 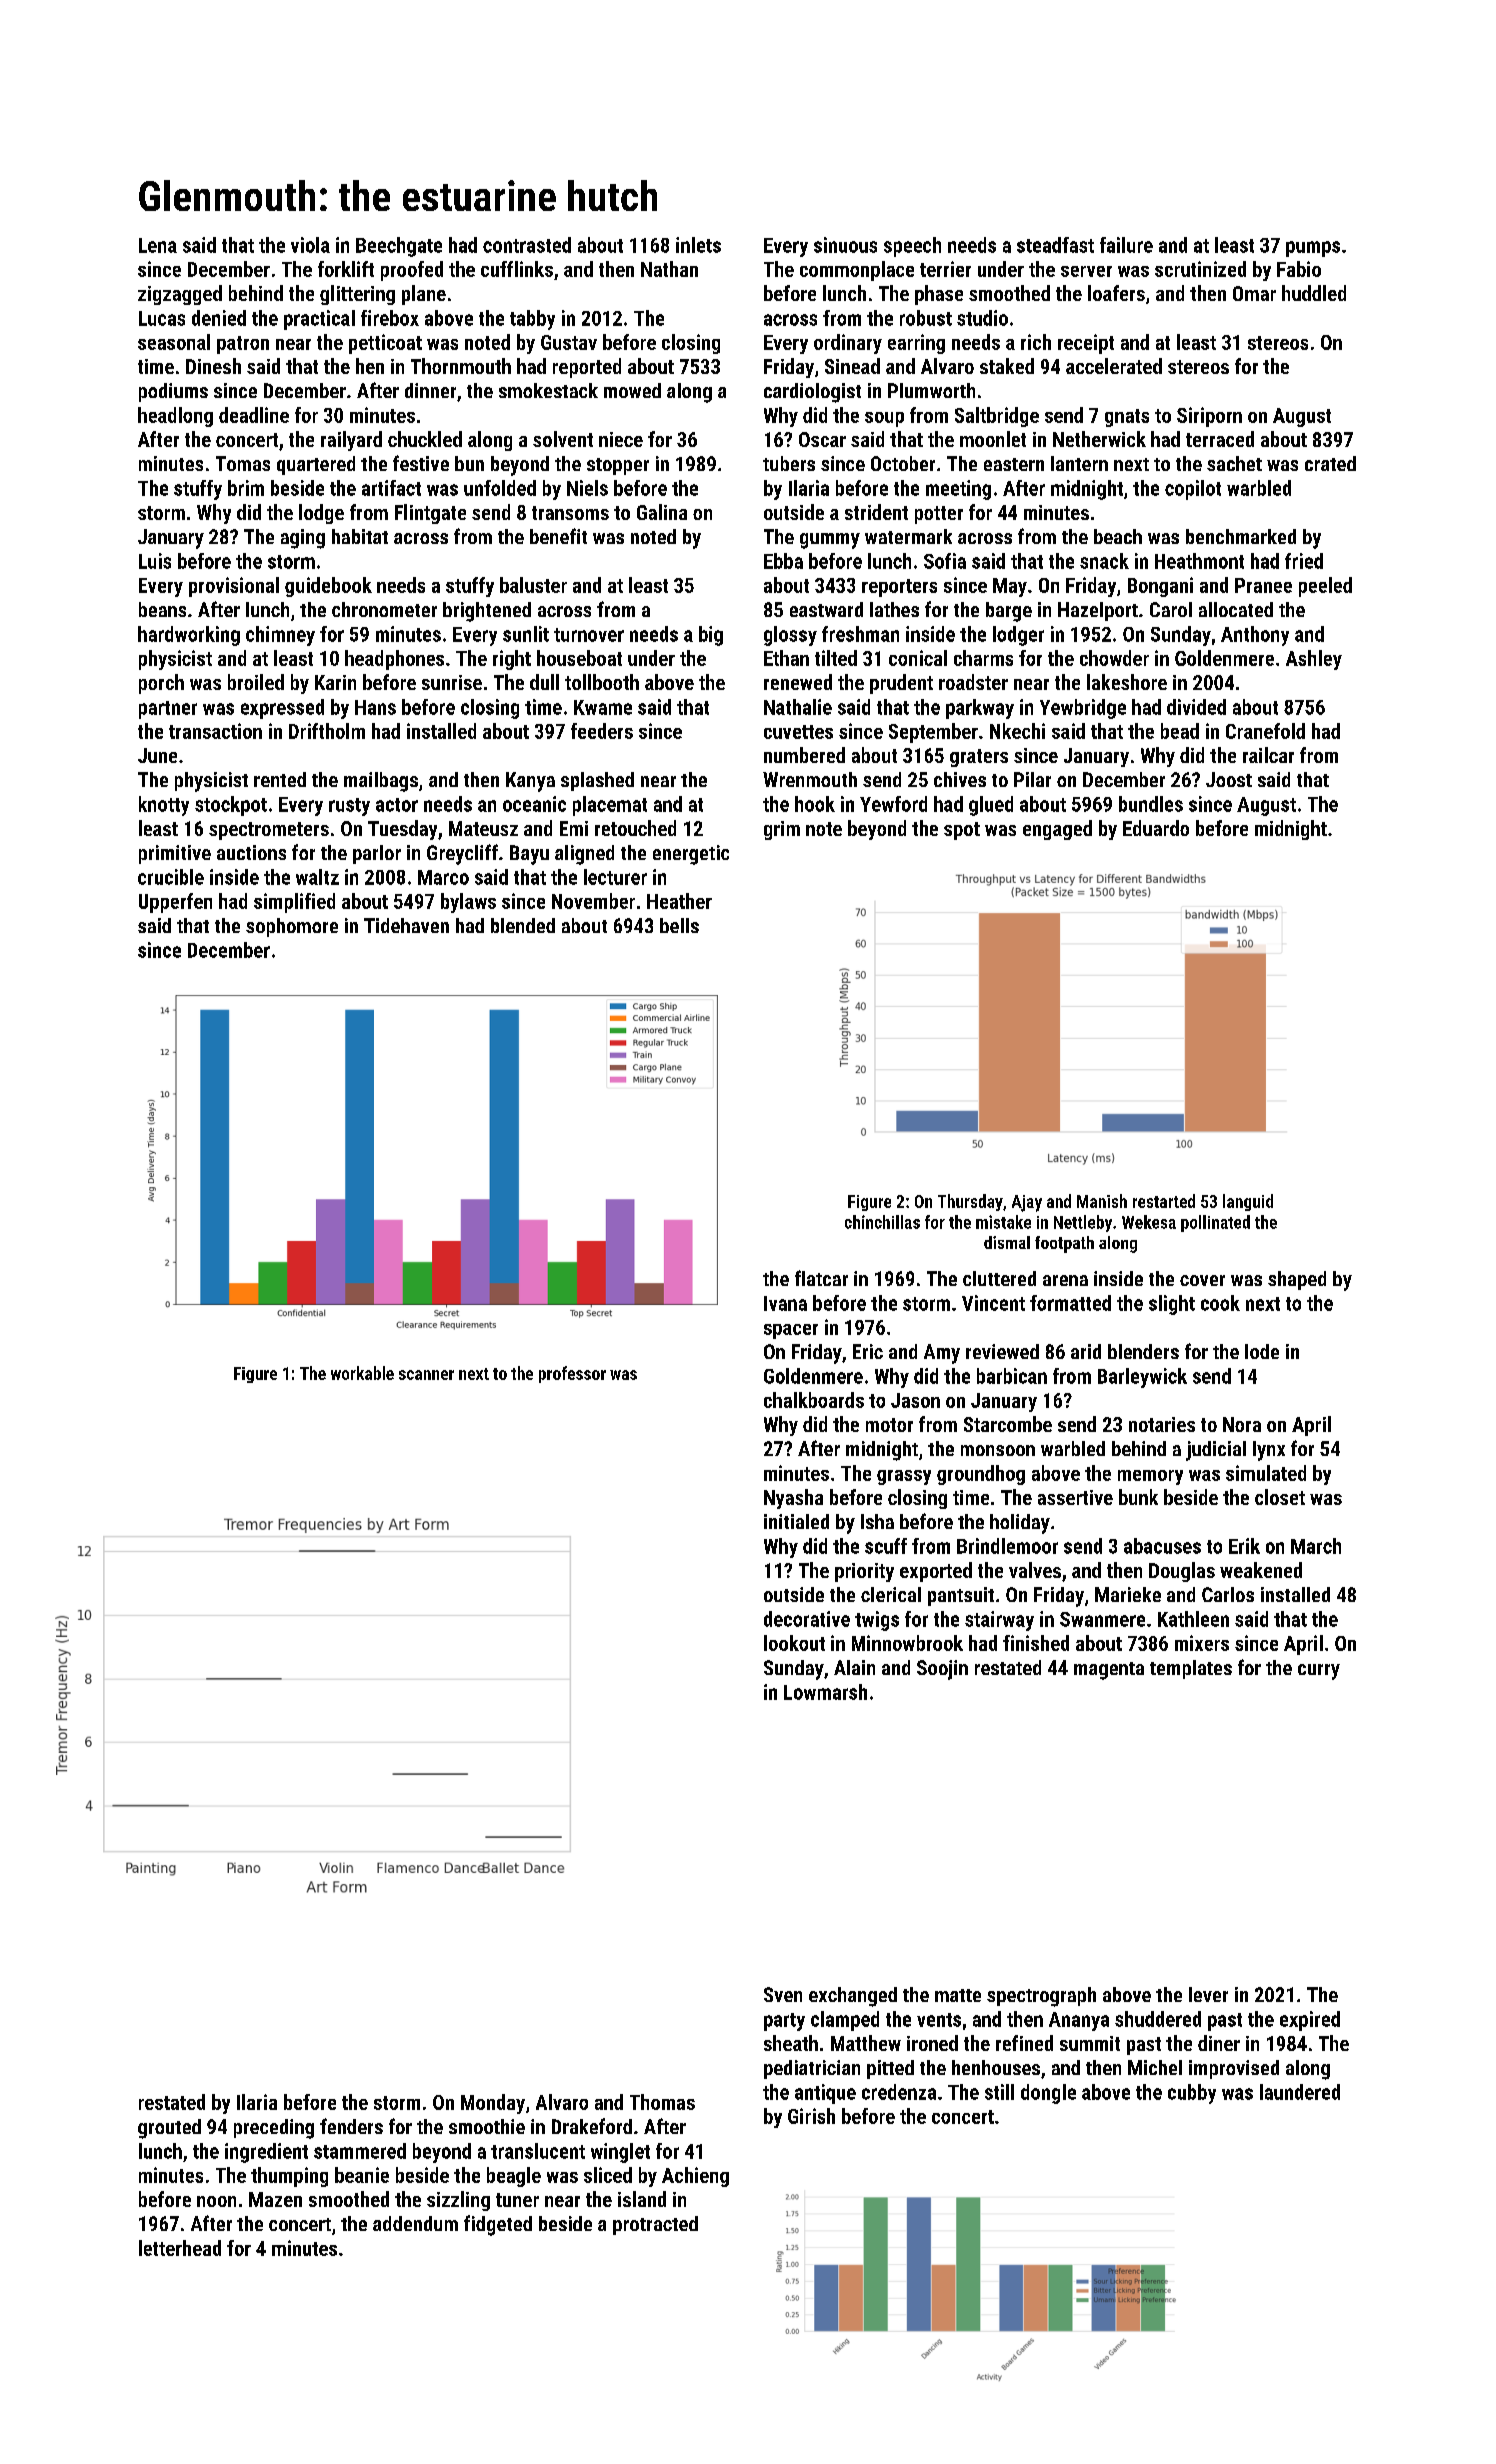 What do you see at coordinates (399, 247) in the screenshot?
I see `Beechgate` at bounding box center [399, 247].
